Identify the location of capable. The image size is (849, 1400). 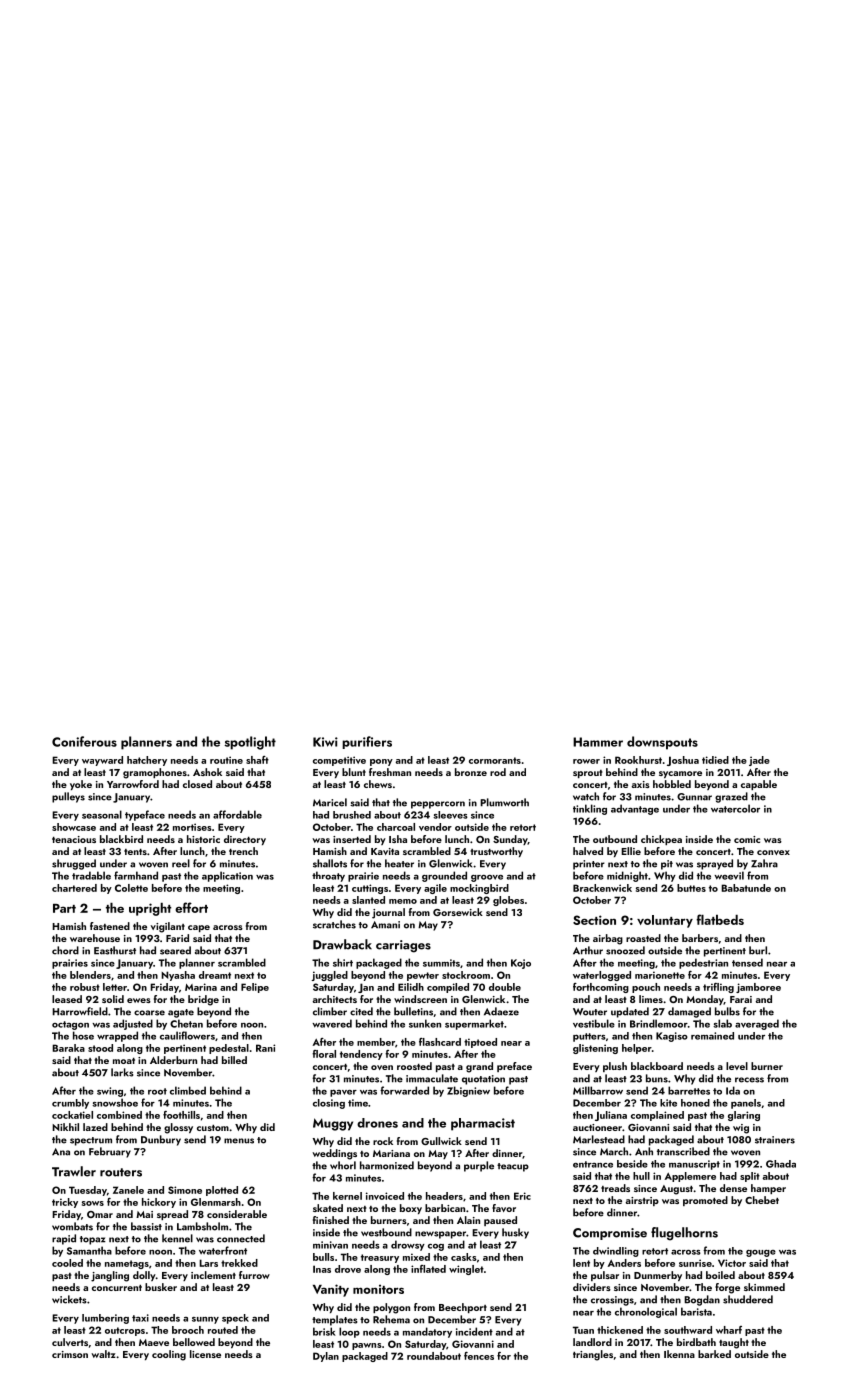
(759, 785).
